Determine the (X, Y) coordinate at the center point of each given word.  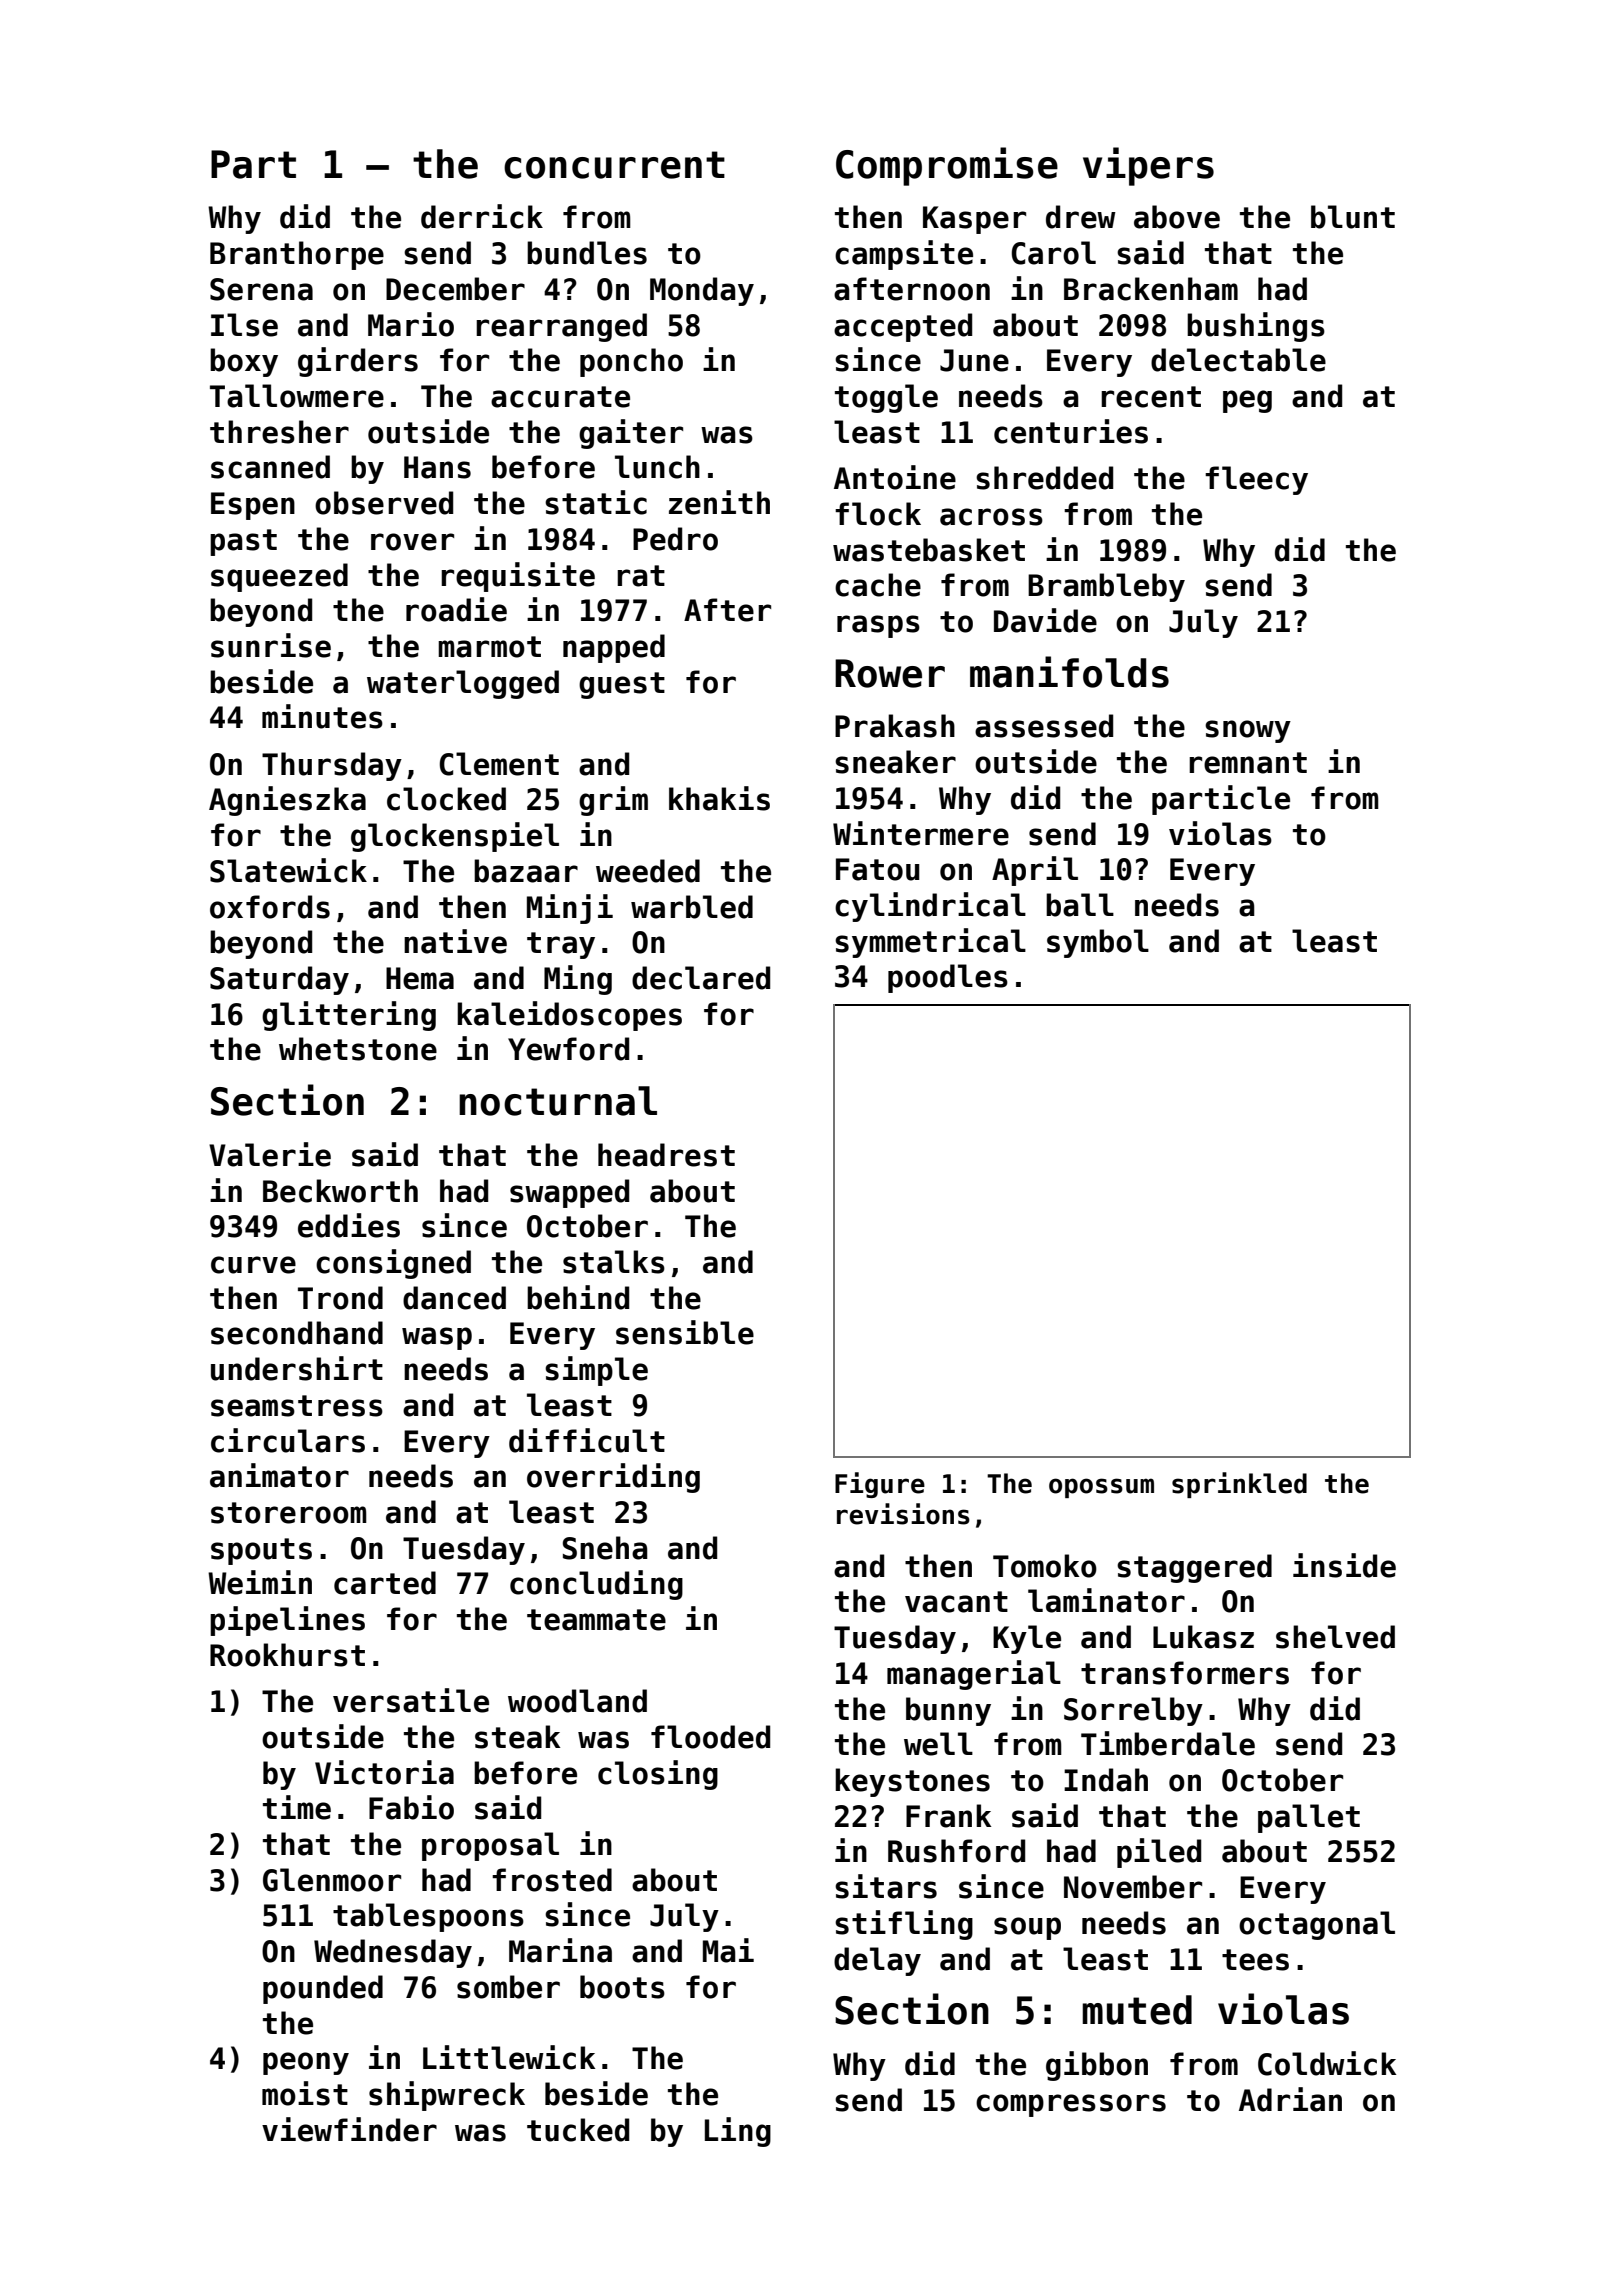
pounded (323, 1989)
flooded (710, 1737)
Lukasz (1203, 1637)
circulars (288, 1440)
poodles (948, 978)
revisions (903, 1514)
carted (385, 1583)
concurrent (614, 165)
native (455, 941)
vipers (1148, 166)
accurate (560, 397)
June (974, 360)
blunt (1353, 217)
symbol (1098, 943)
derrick (482, 216)
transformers (1185, 1673)
